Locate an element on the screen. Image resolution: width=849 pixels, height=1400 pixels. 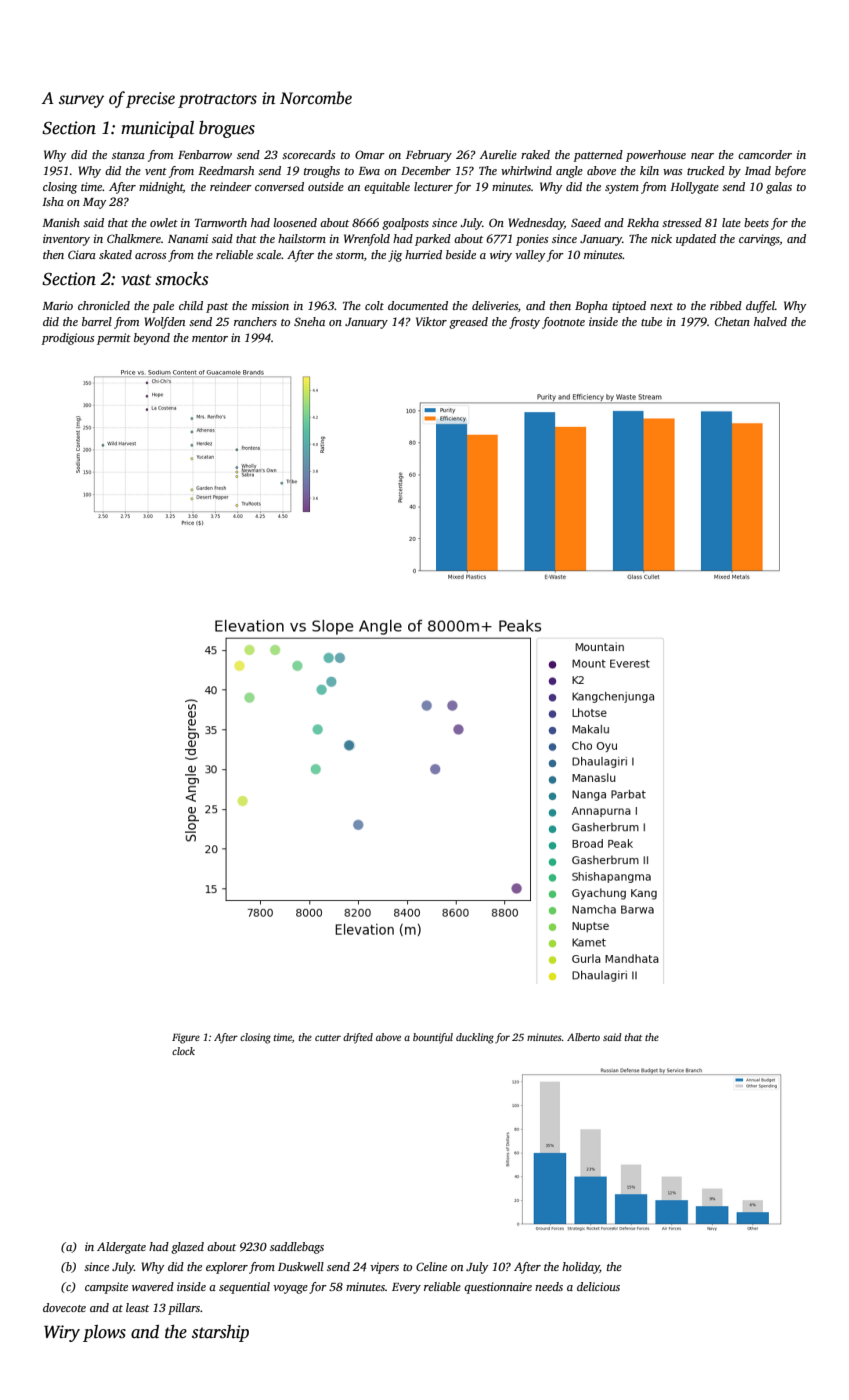
Alberto is located at coordinates (583, 1037).
